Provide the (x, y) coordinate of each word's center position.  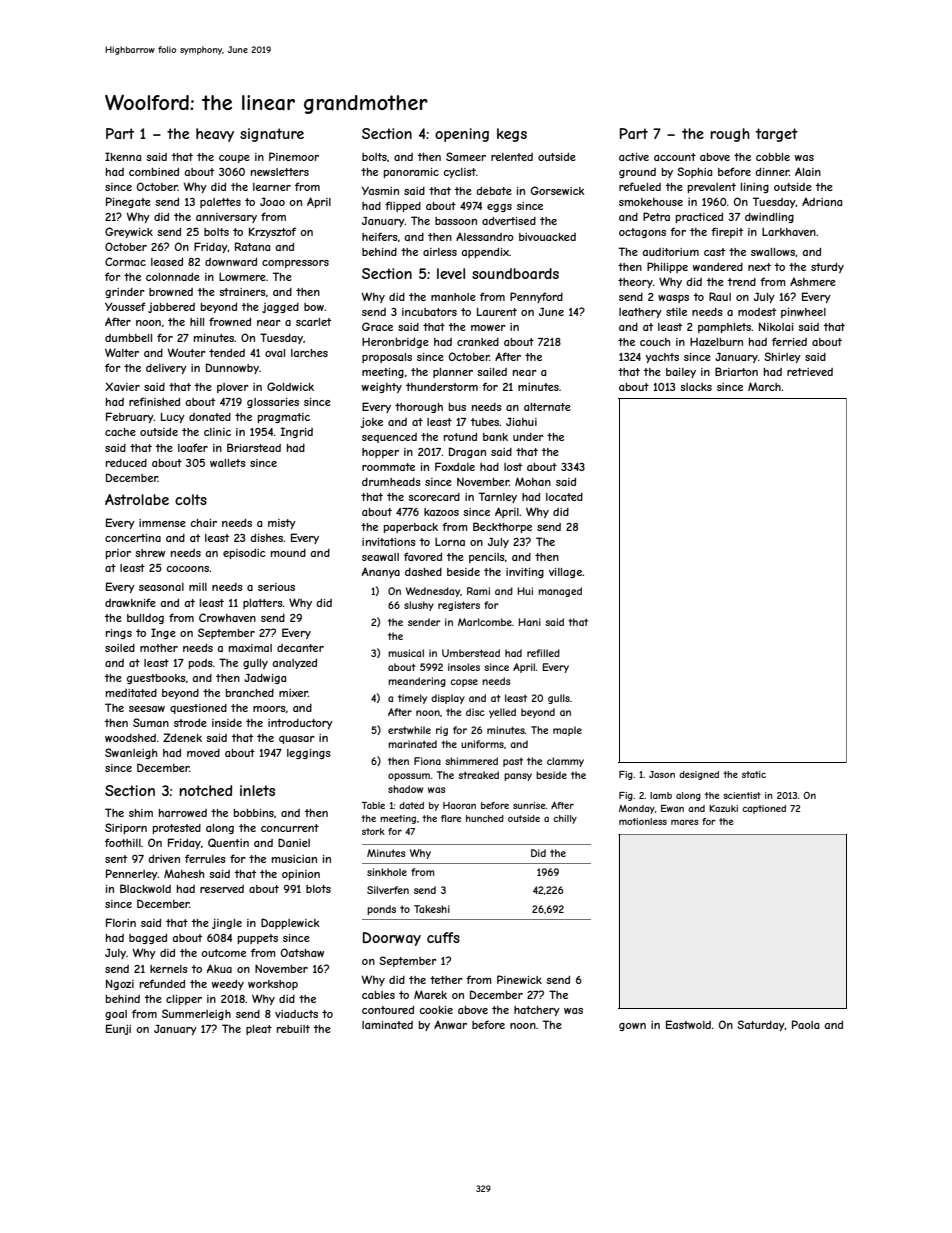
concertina (133, 538)
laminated (387, 1025)
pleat (259, 1030)
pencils (487, 558)
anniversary (226, 218)
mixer (293, 693)
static (754, 774)
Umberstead (471, 653)
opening (462, 135)
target (776, 135)
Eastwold (688, 1024)
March (764, 386)
